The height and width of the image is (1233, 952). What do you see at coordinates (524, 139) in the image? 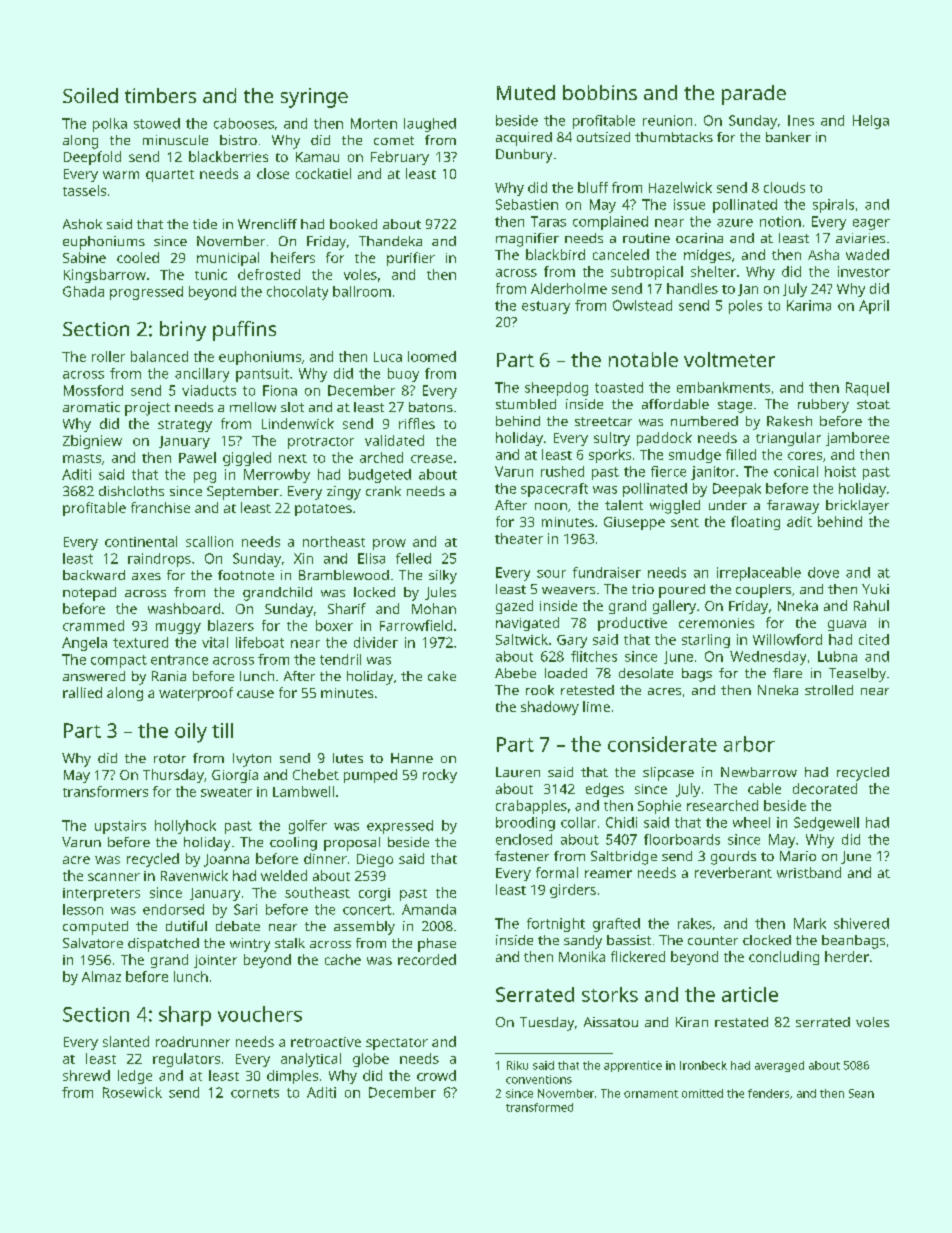
I see `acquired` at bounding box center [524, 139].
